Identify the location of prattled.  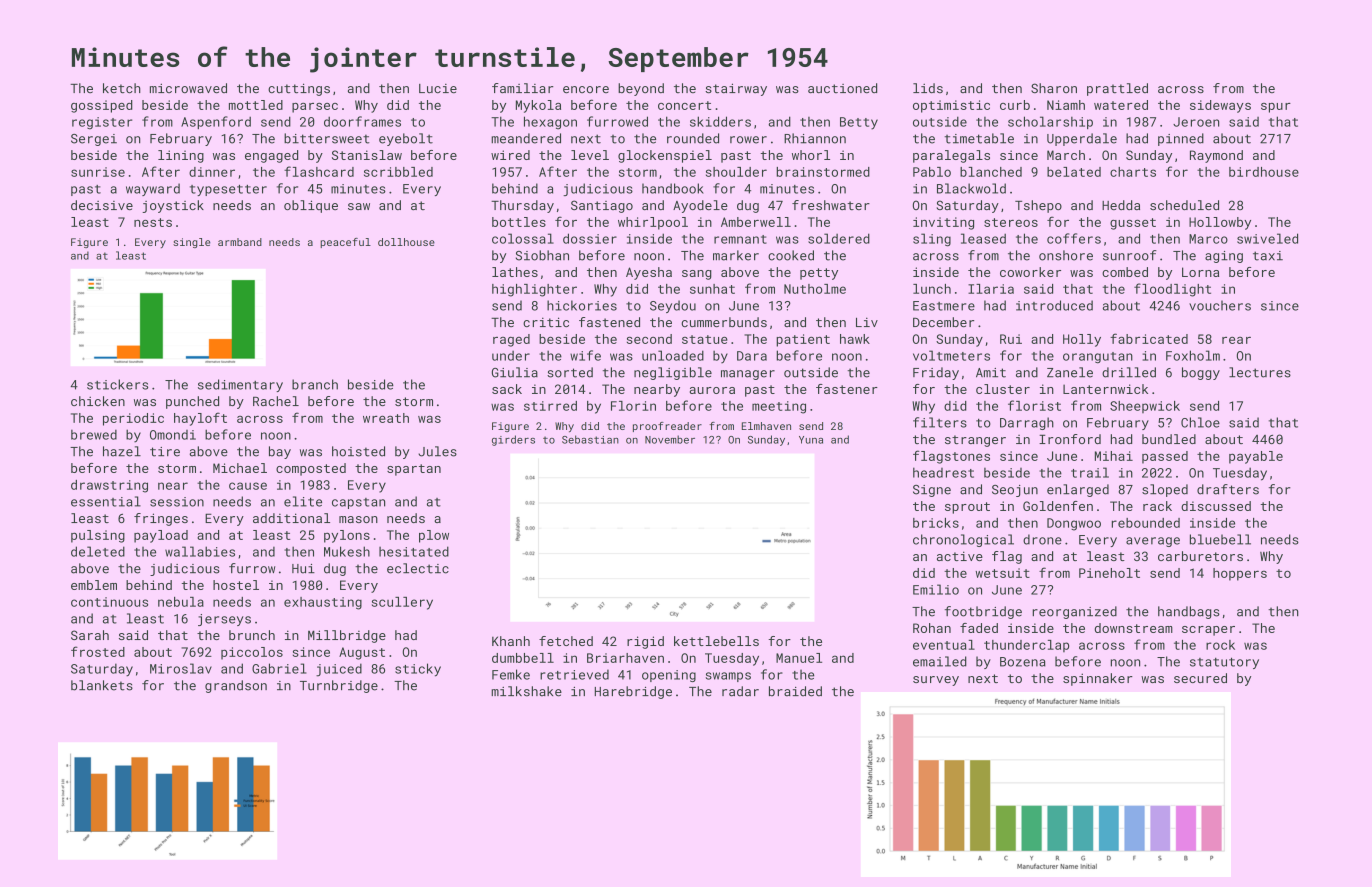
(1117, 89).
